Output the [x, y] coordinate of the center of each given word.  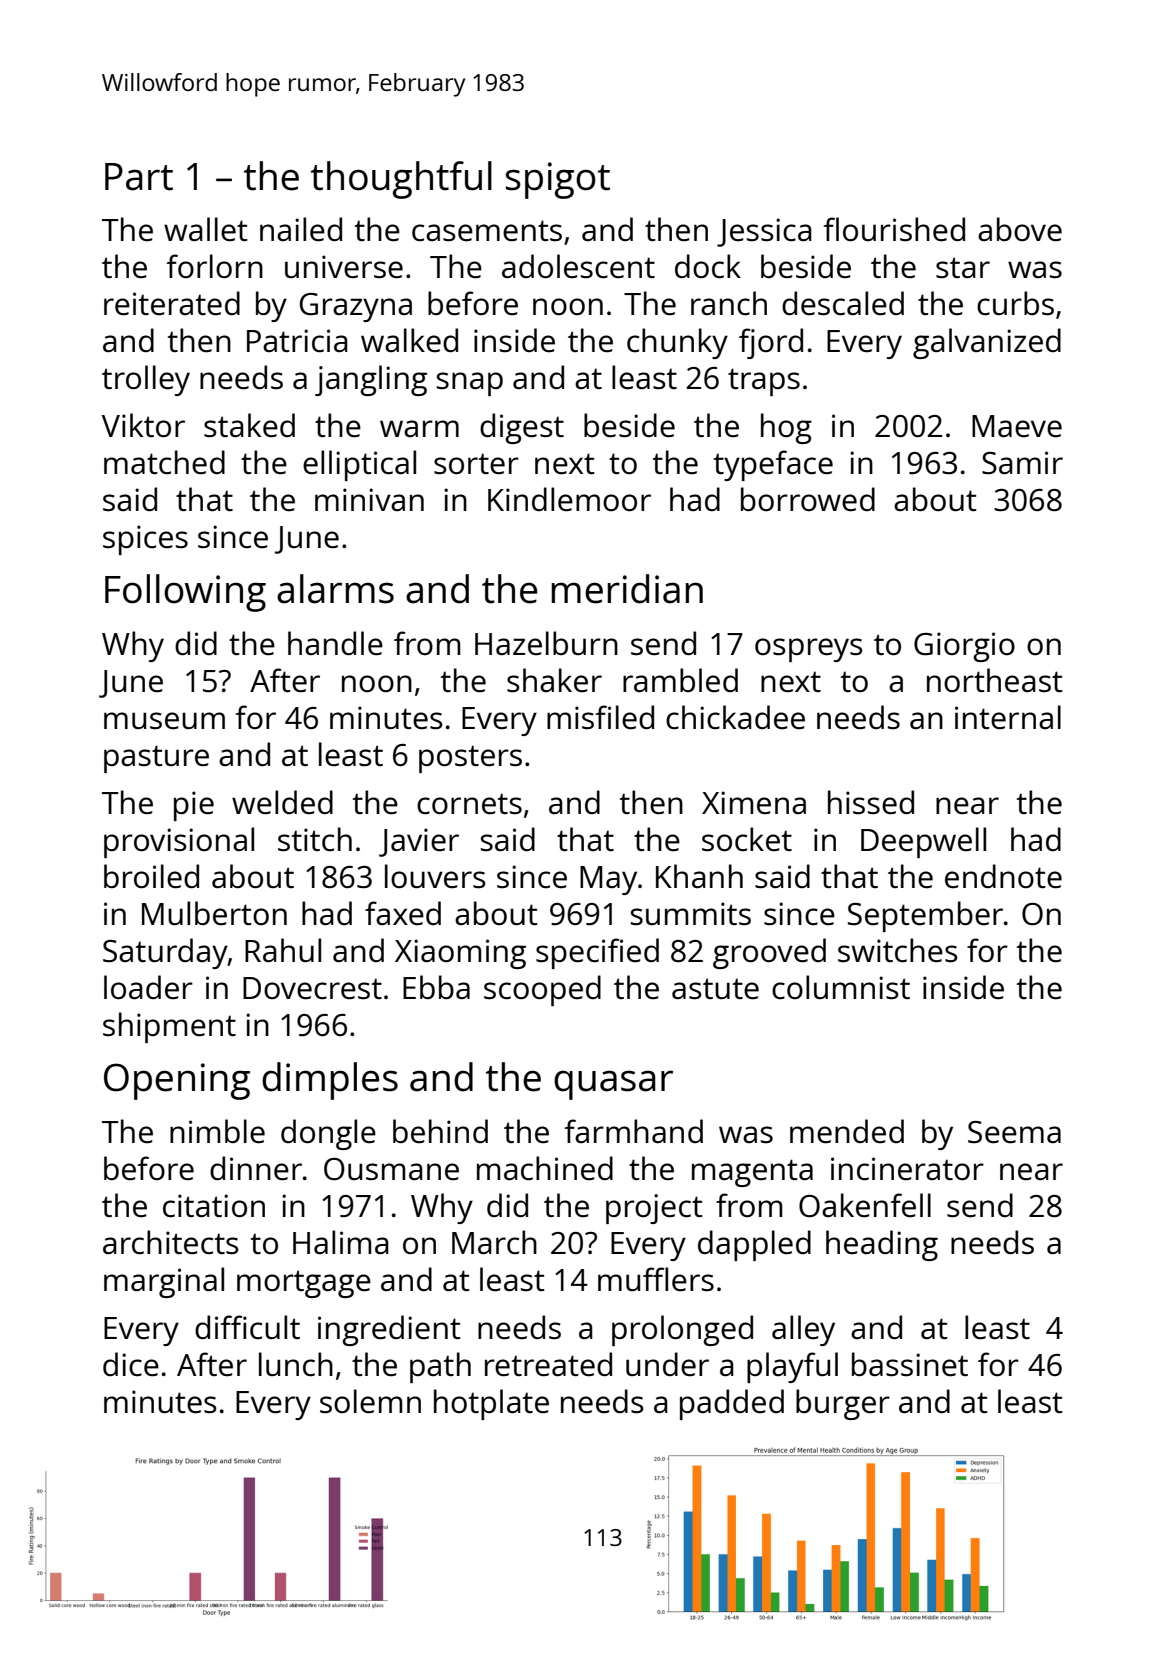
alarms [335, 589]
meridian [627, 589]
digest [522, 428]
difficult [247, 1327]
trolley [146, 380]
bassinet [910, 1364]
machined [545, 1168]
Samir [1022, 463]
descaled [843, 303]
